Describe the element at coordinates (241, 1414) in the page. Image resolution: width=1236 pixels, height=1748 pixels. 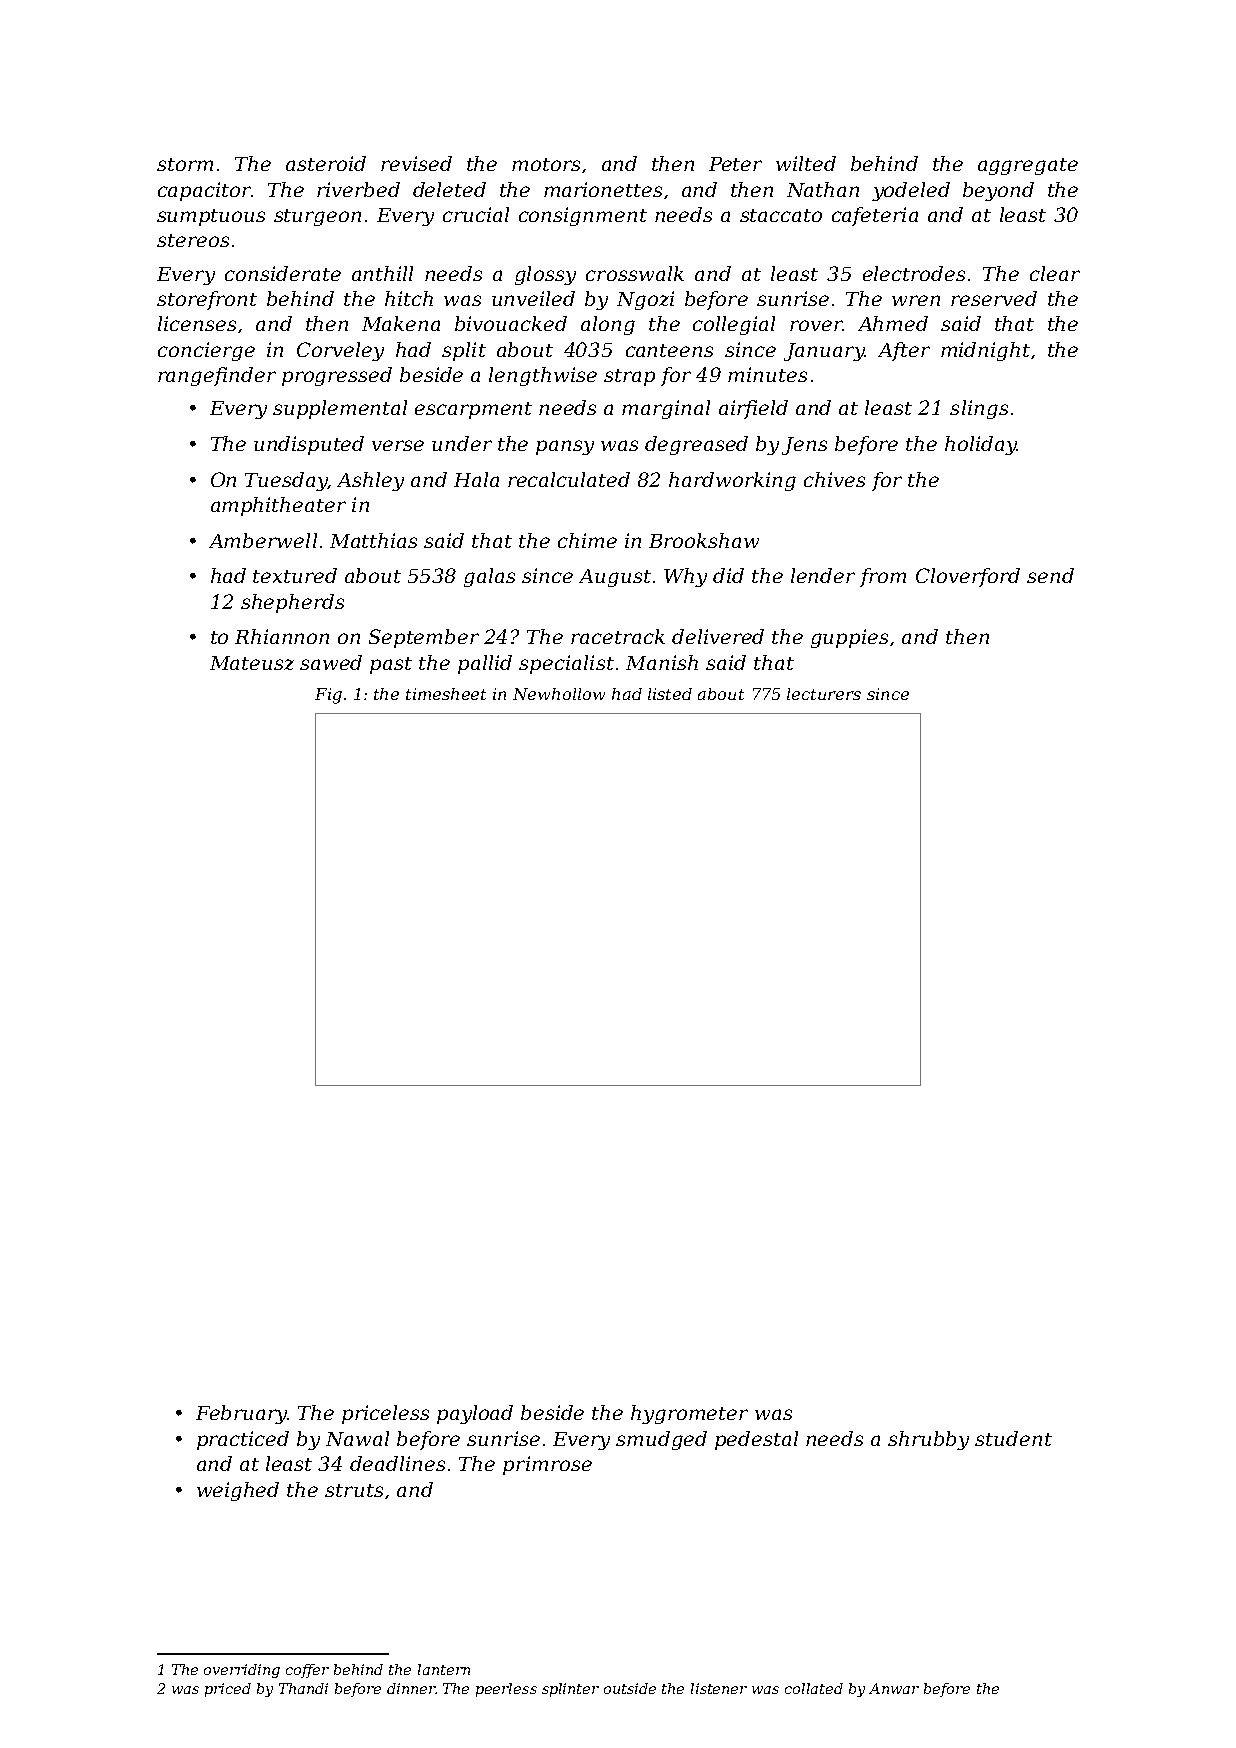
I see `February` at that location.
